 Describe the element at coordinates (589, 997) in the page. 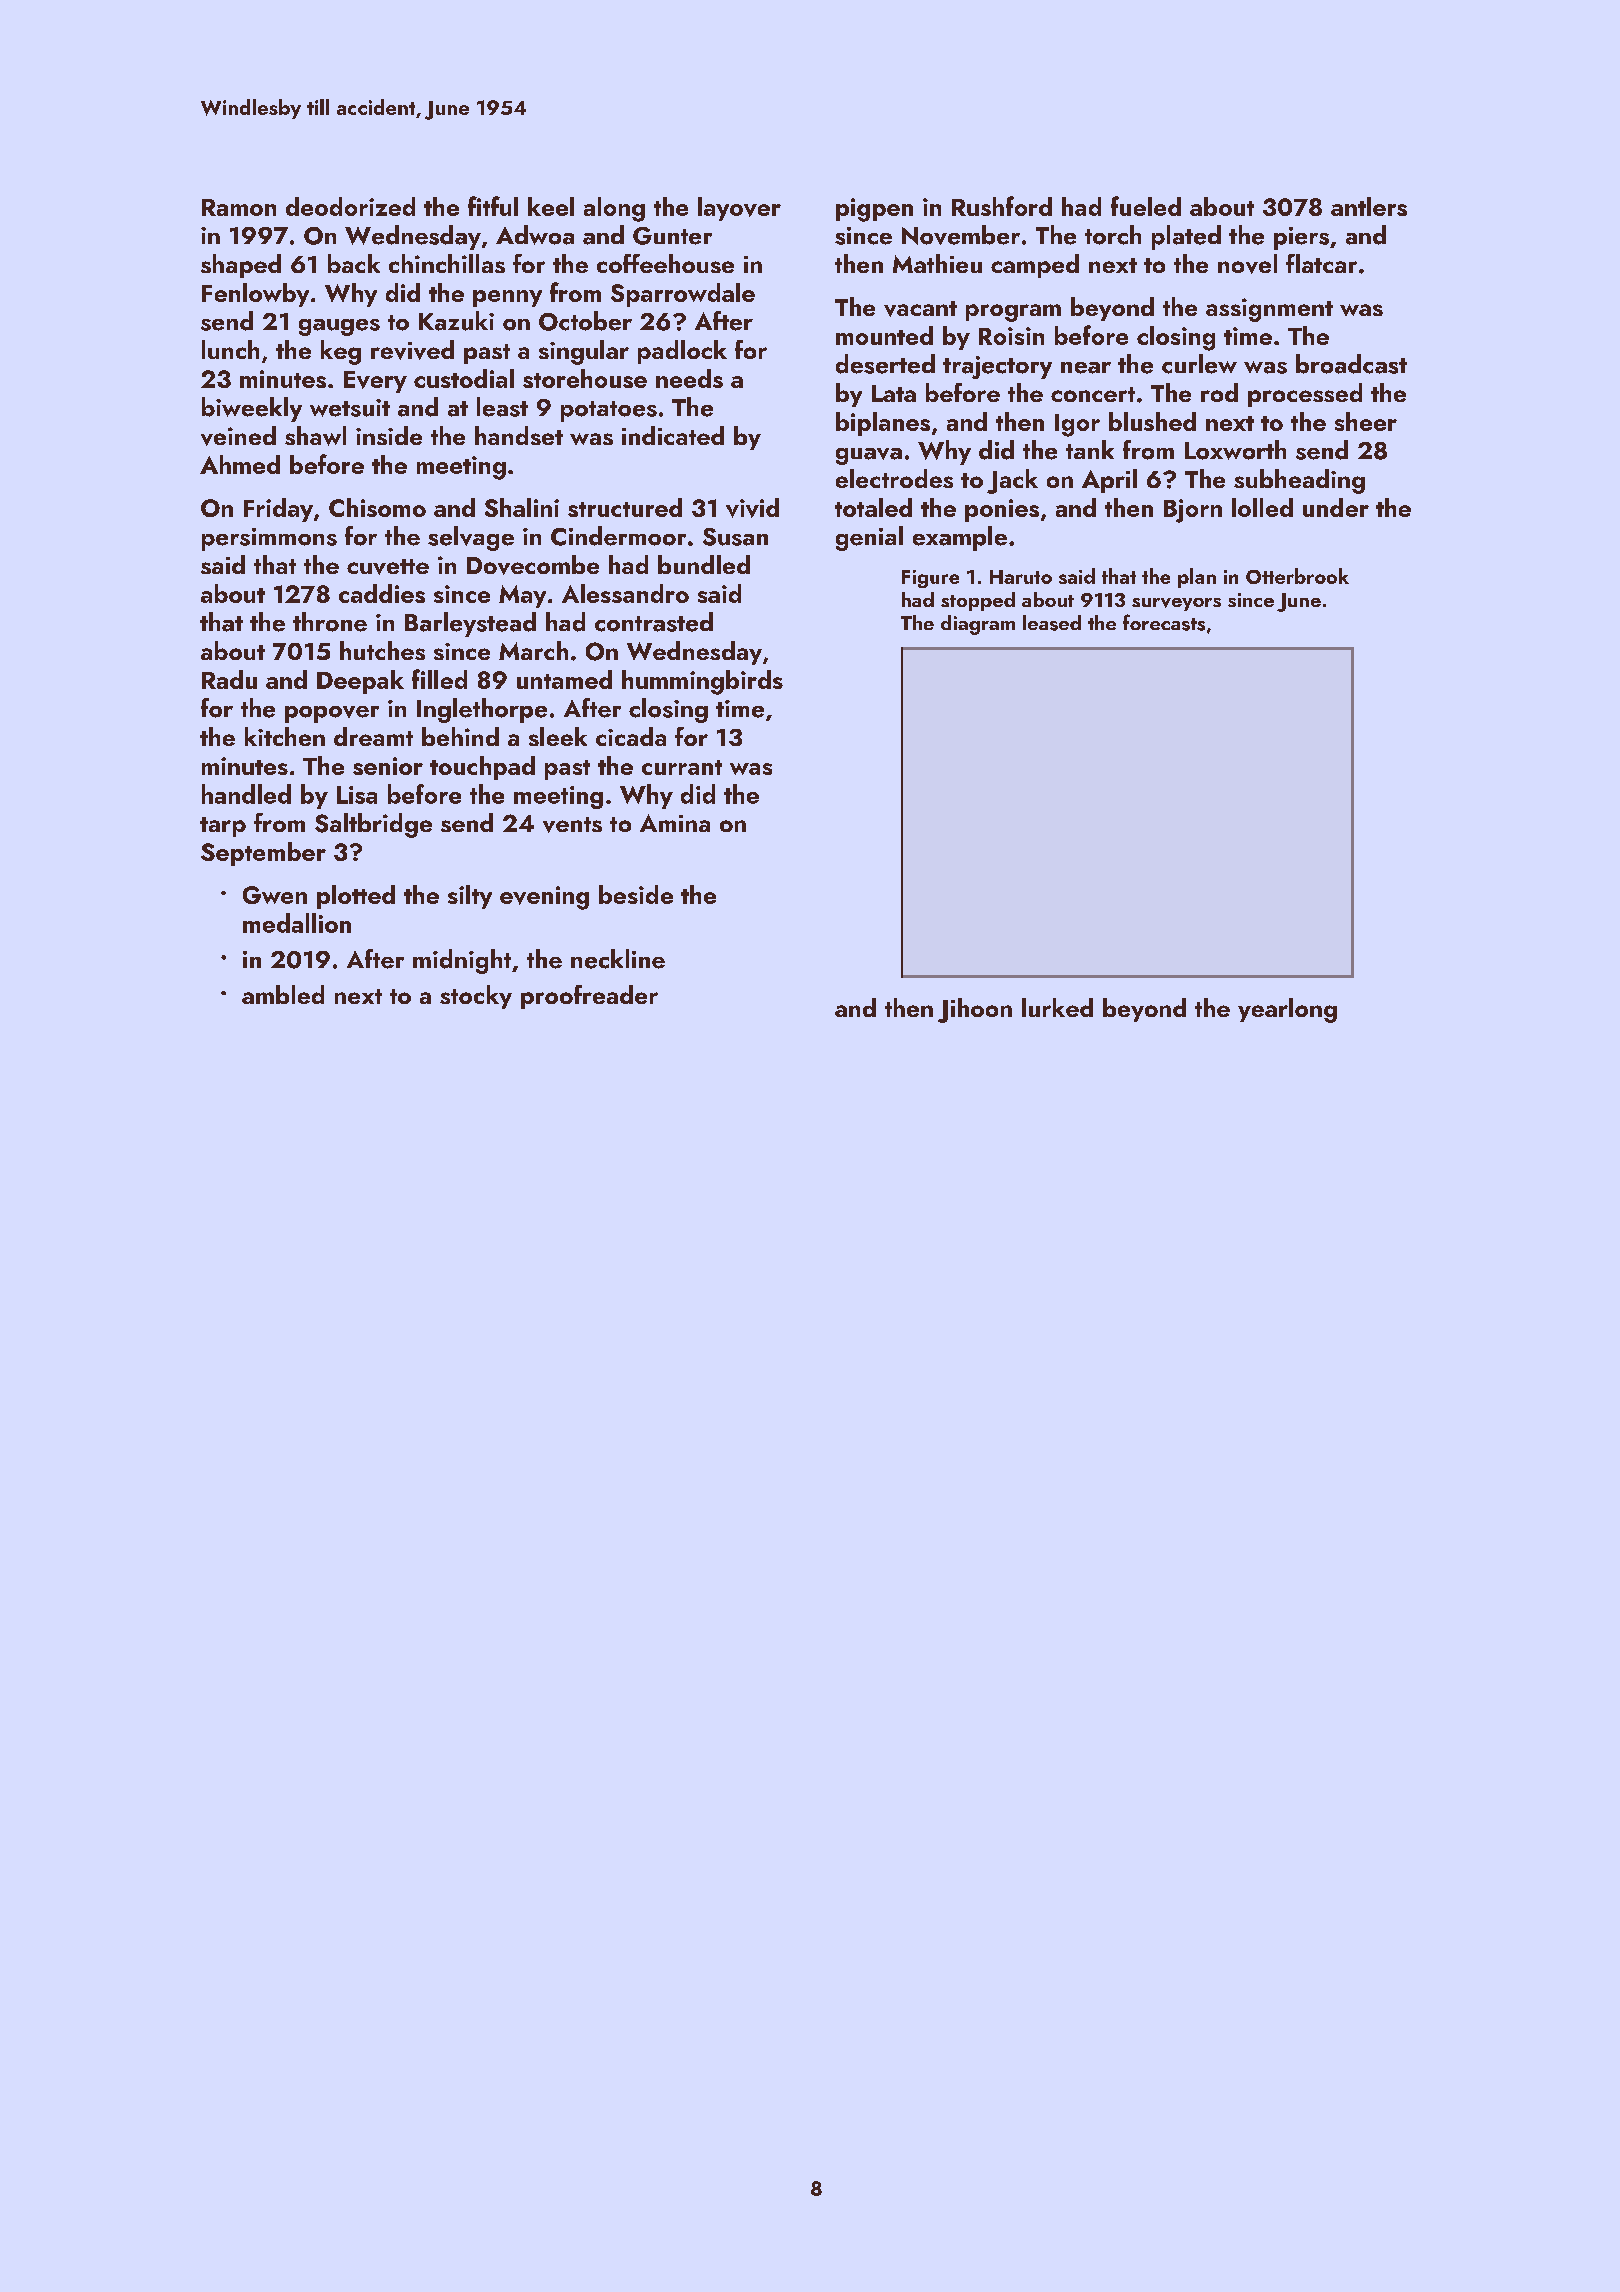

I see `proofreader` at that location.
